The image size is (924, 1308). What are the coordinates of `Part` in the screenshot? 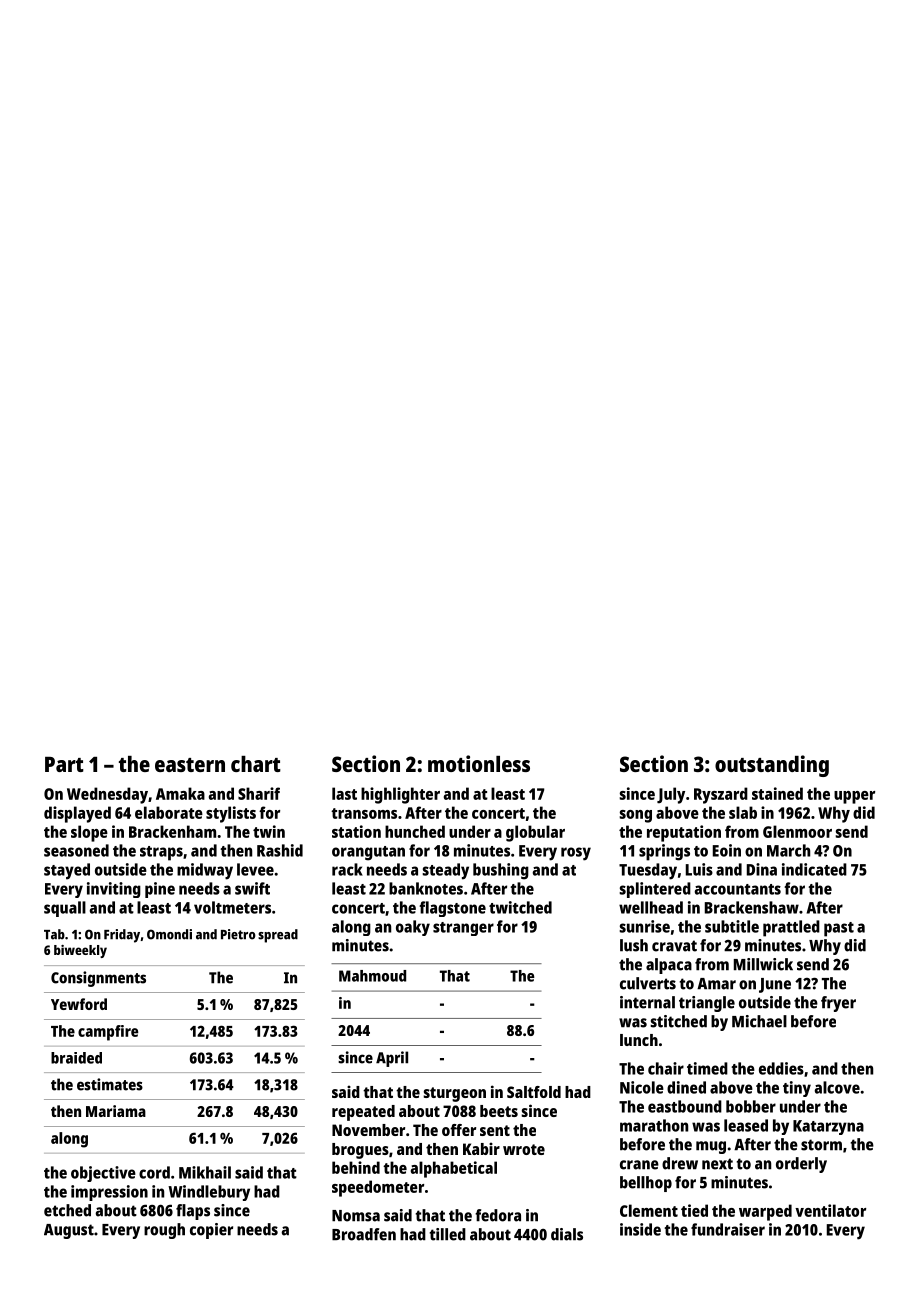 It's located at (64, 764).
